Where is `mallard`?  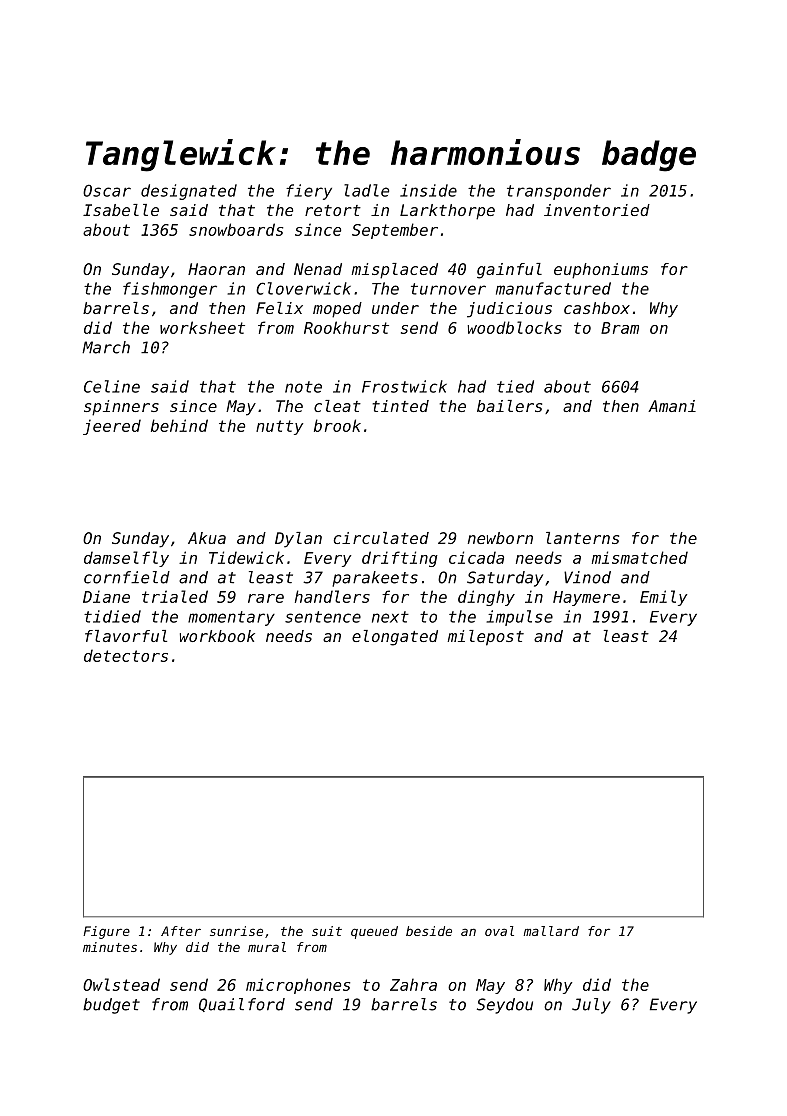
mallard is located at coordinates (551, 931).
